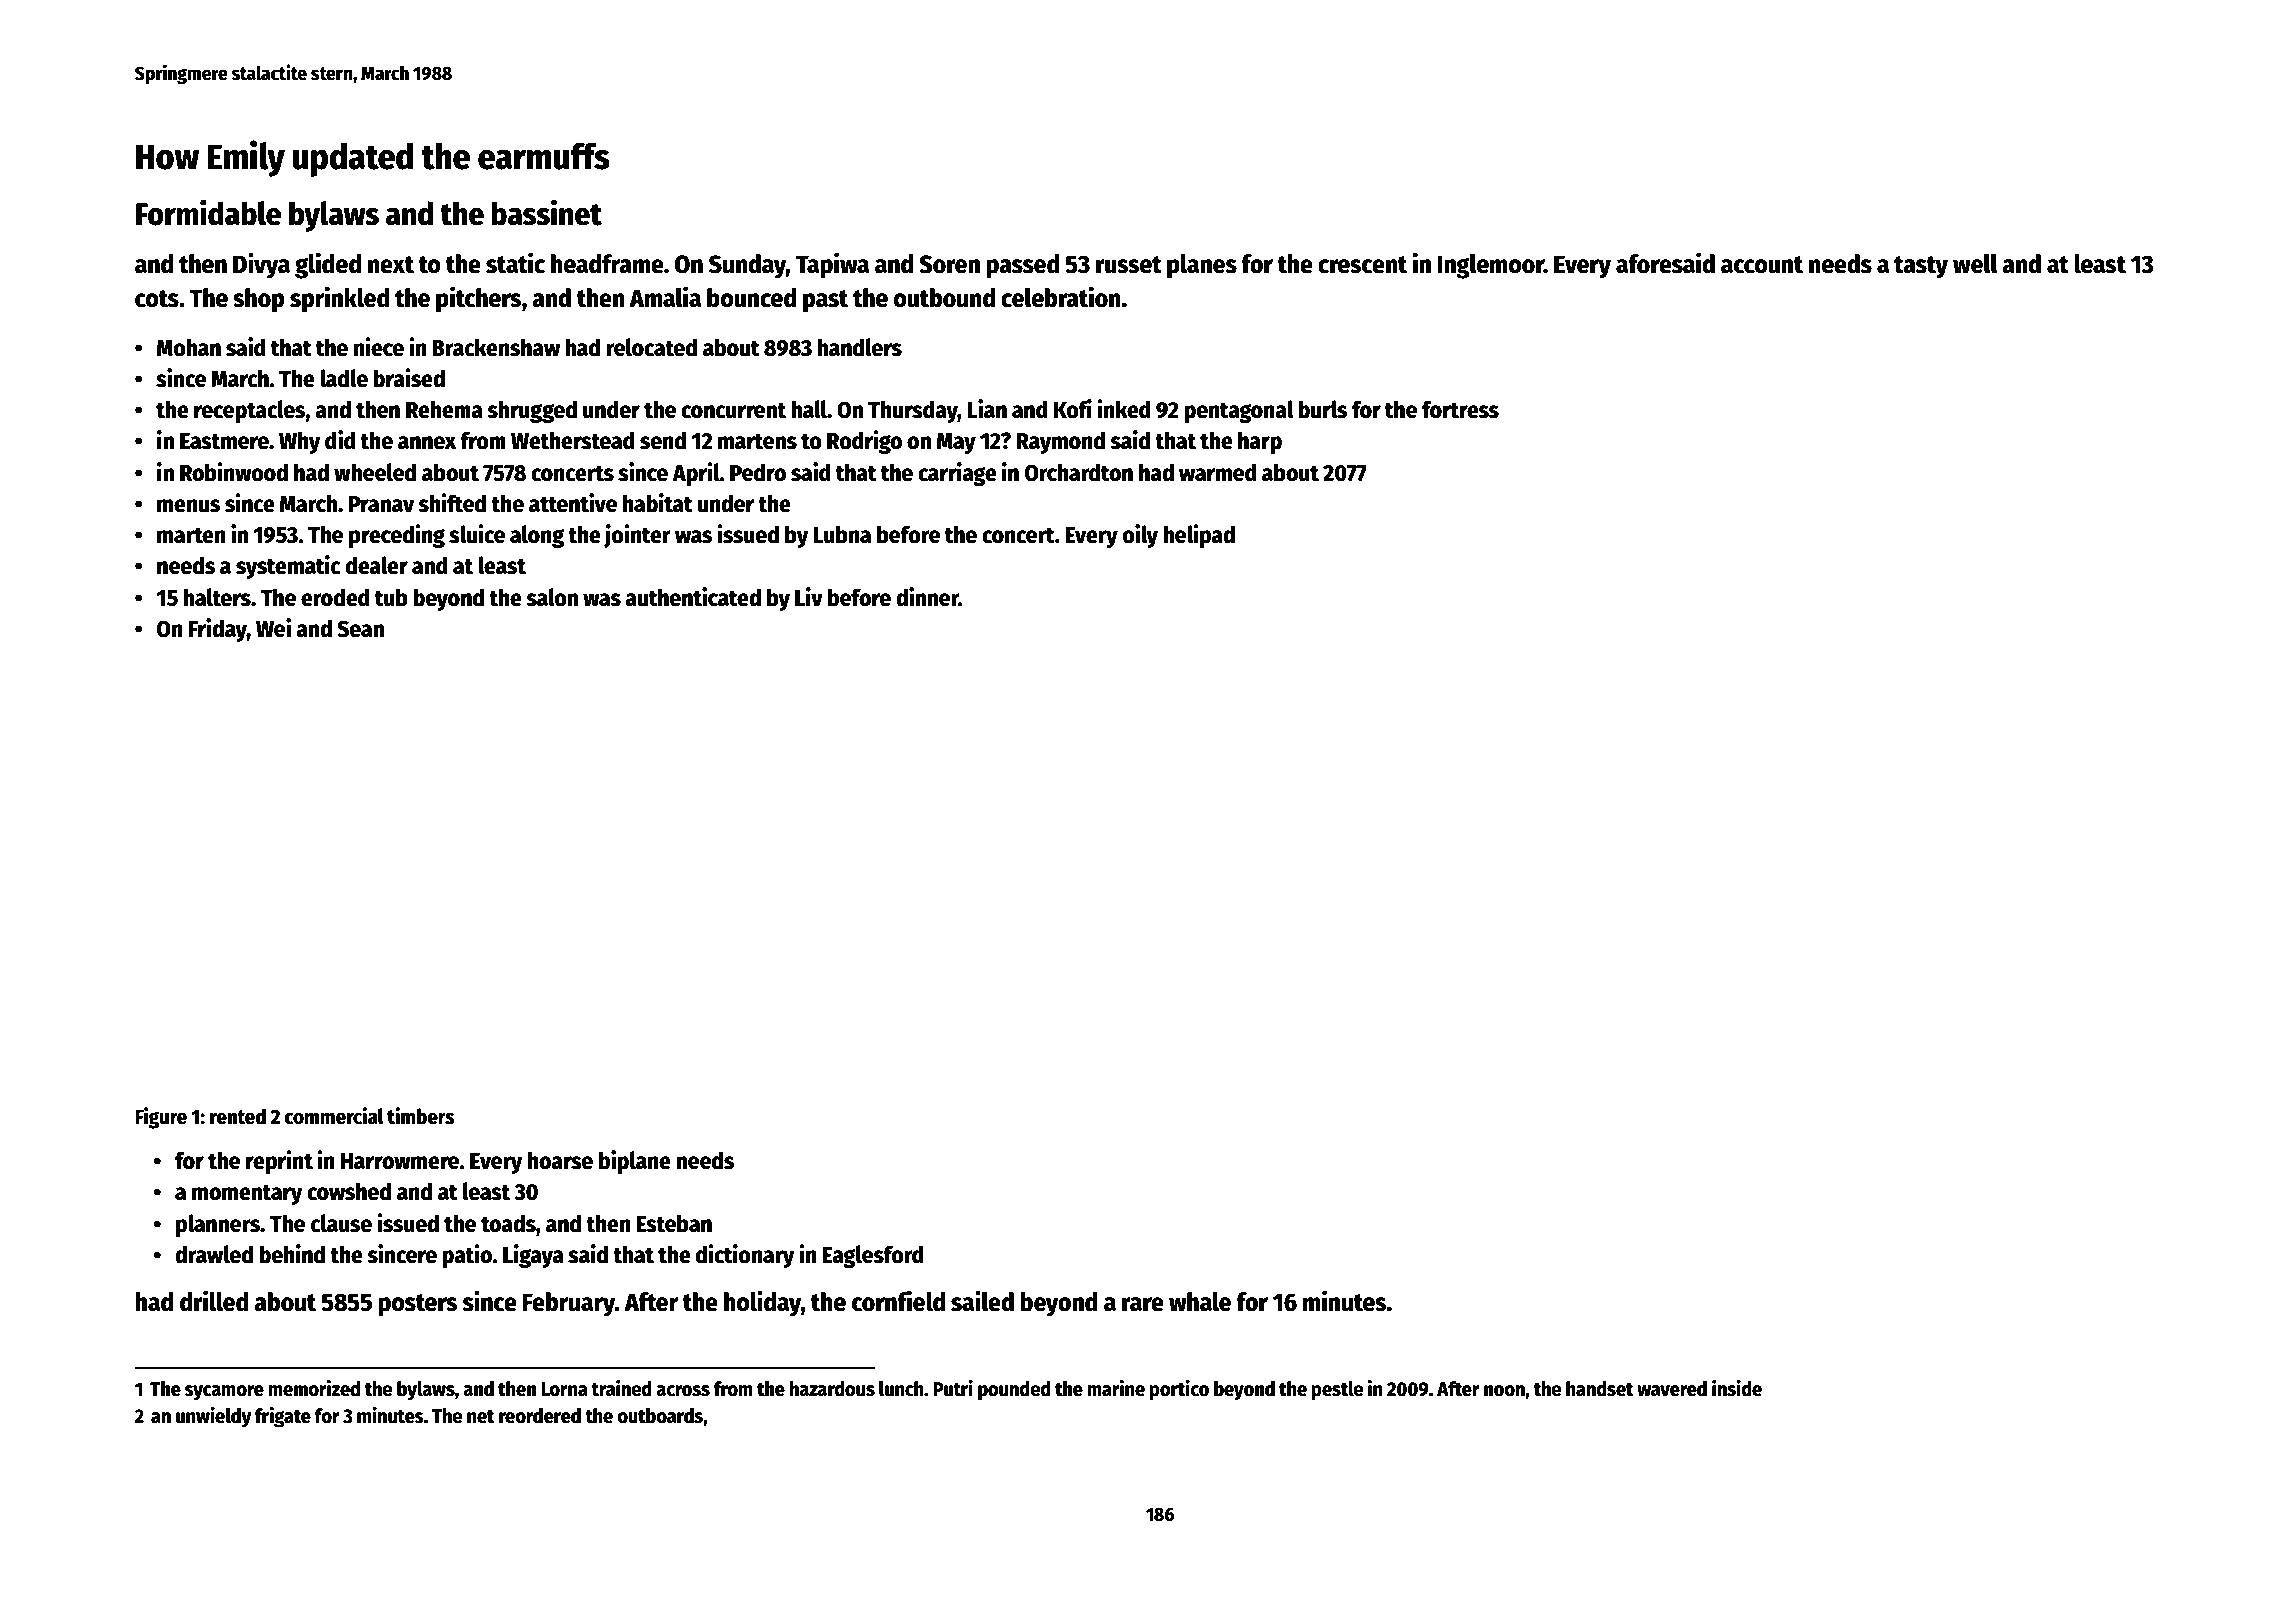 Image resolution: width=2292 pixels, height=1620 pixels. What do you see at coordinates (635, 1162) in the screenshot?
I see `biplane` at bounding box center [635, 1162].
